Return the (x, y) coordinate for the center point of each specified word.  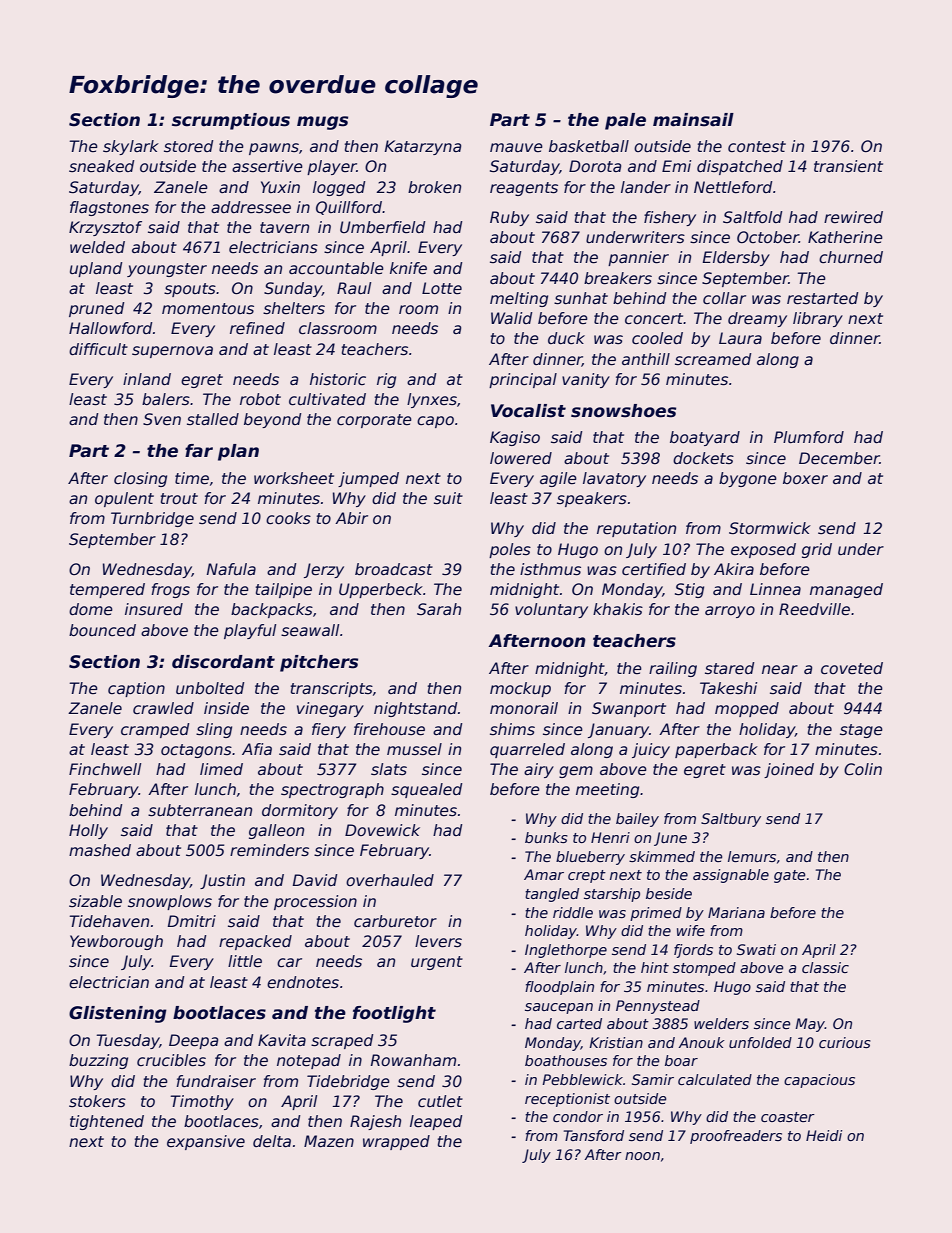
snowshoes (623, 411)
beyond (273, 420)
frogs (170, 590)
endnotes (303, 982)
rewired (853, 217)
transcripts (332, 689)
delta (272, 1141)
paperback (716, 750)
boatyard (705, 438)
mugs (322, 123)
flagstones (109, 208)
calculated (715, 1079)
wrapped (396, 1142)
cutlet (440, 1101)
